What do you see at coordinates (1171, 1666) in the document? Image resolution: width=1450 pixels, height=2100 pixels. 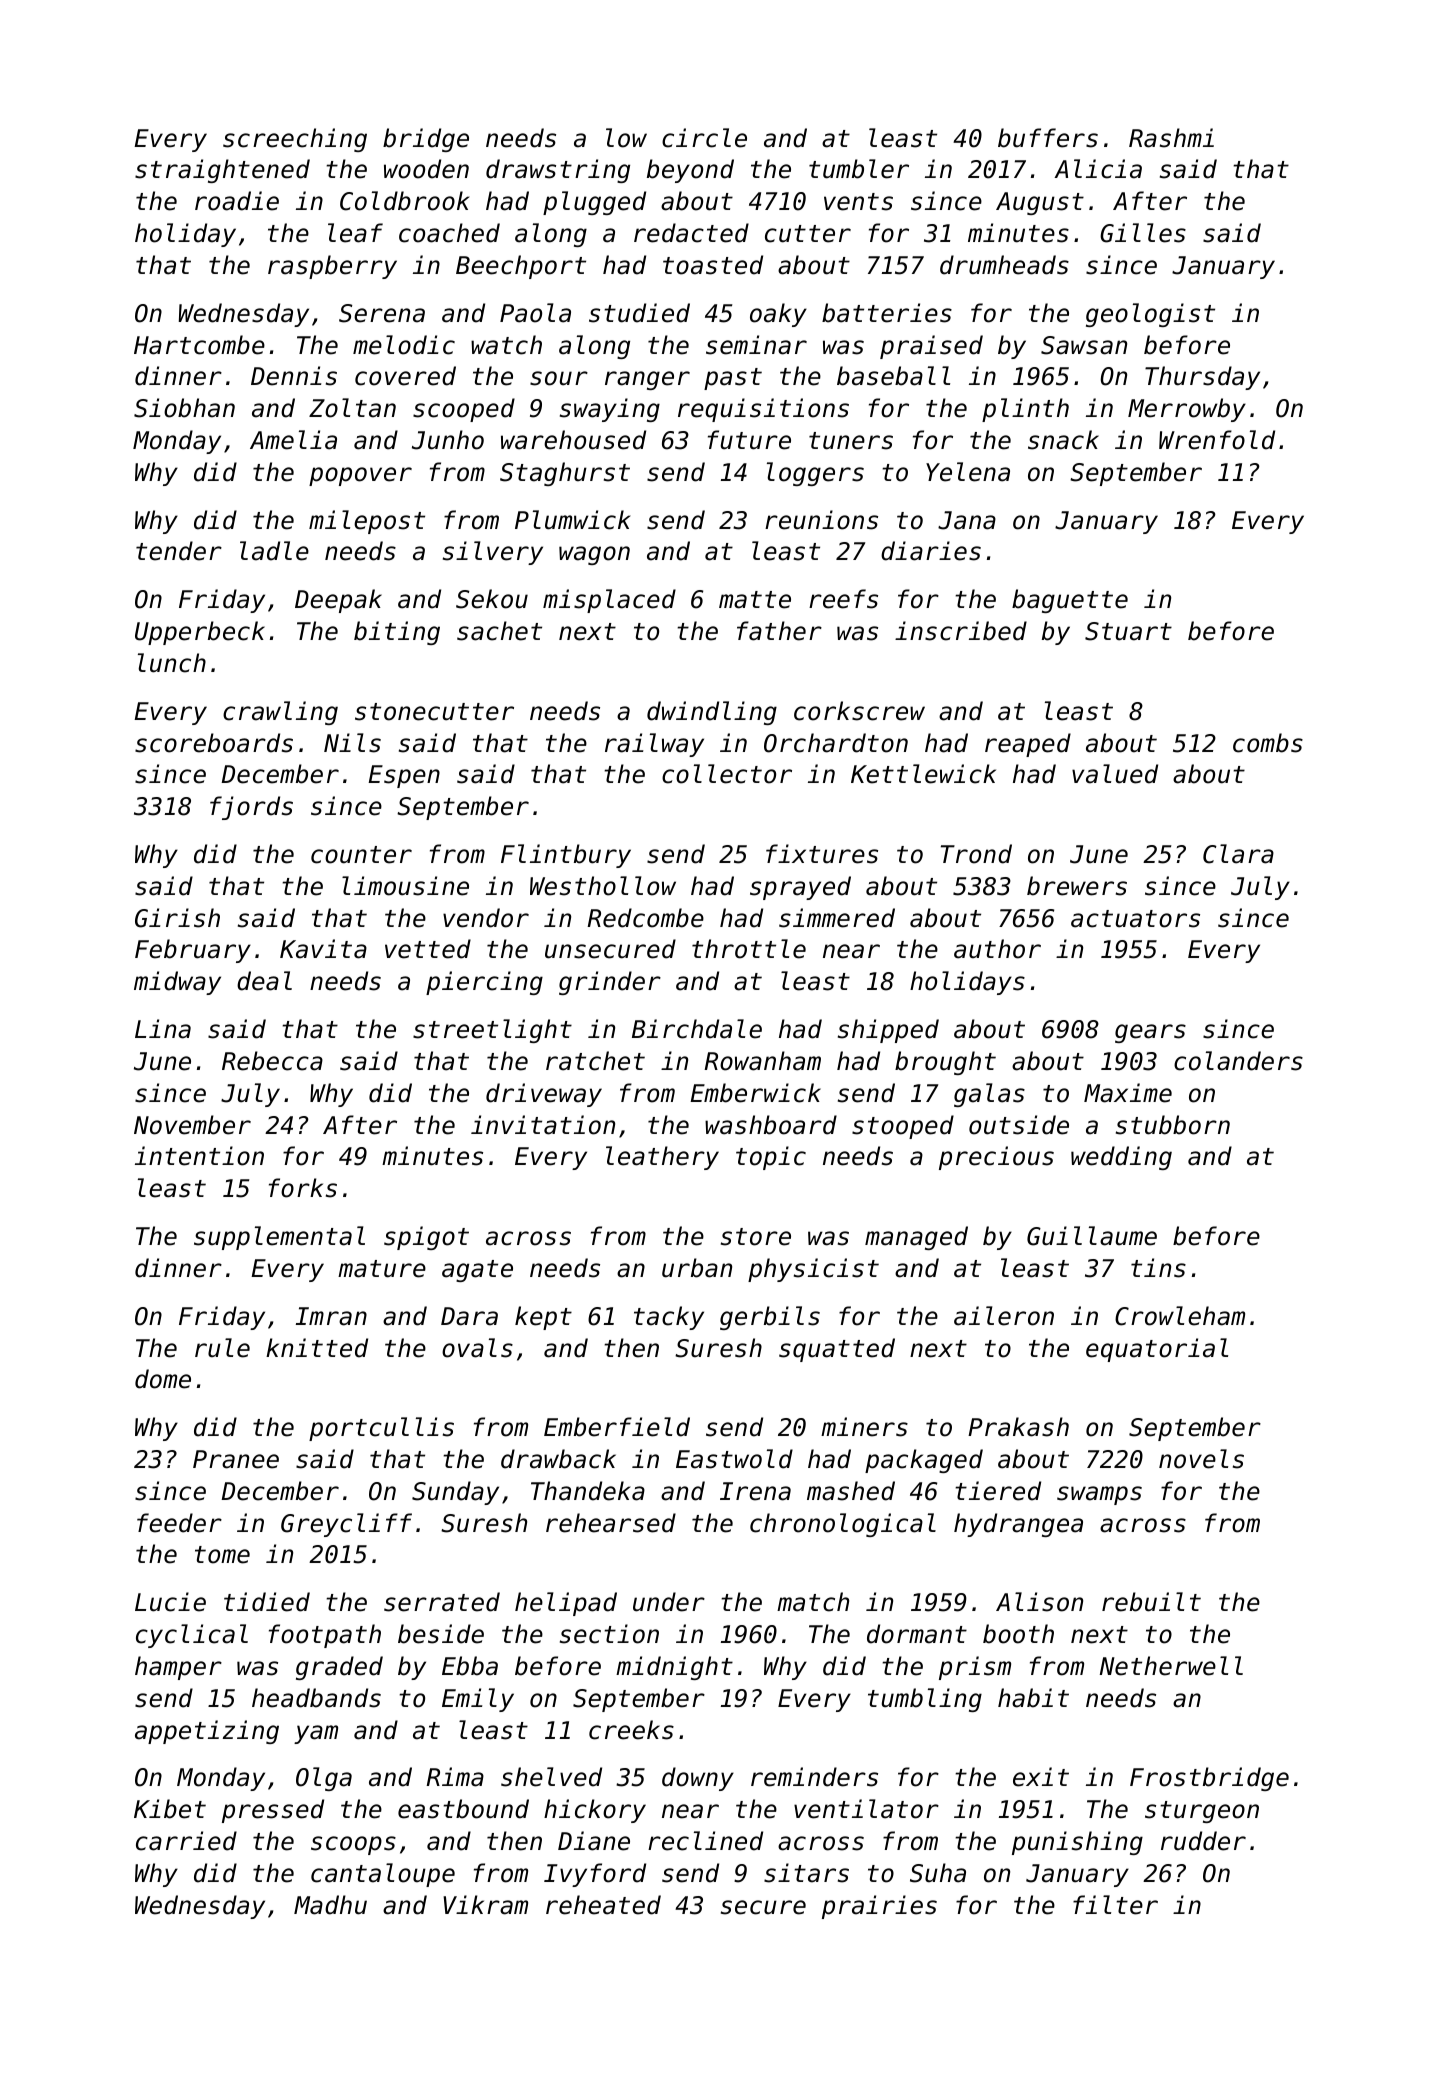 I see `Netherwell` at bounding box center [1171, 1666].
